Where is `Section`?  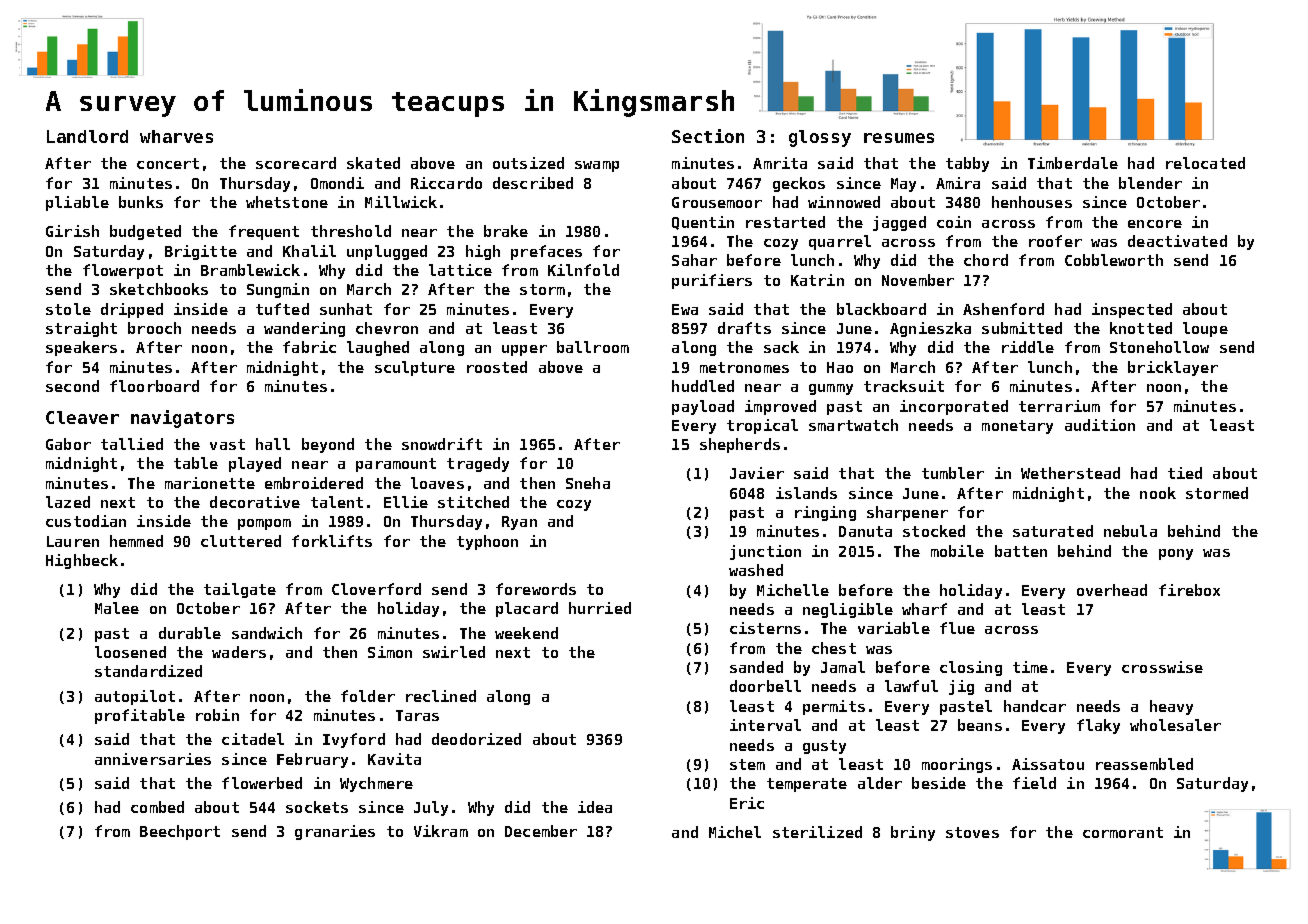
Section is located at coordinates (708, 136).
